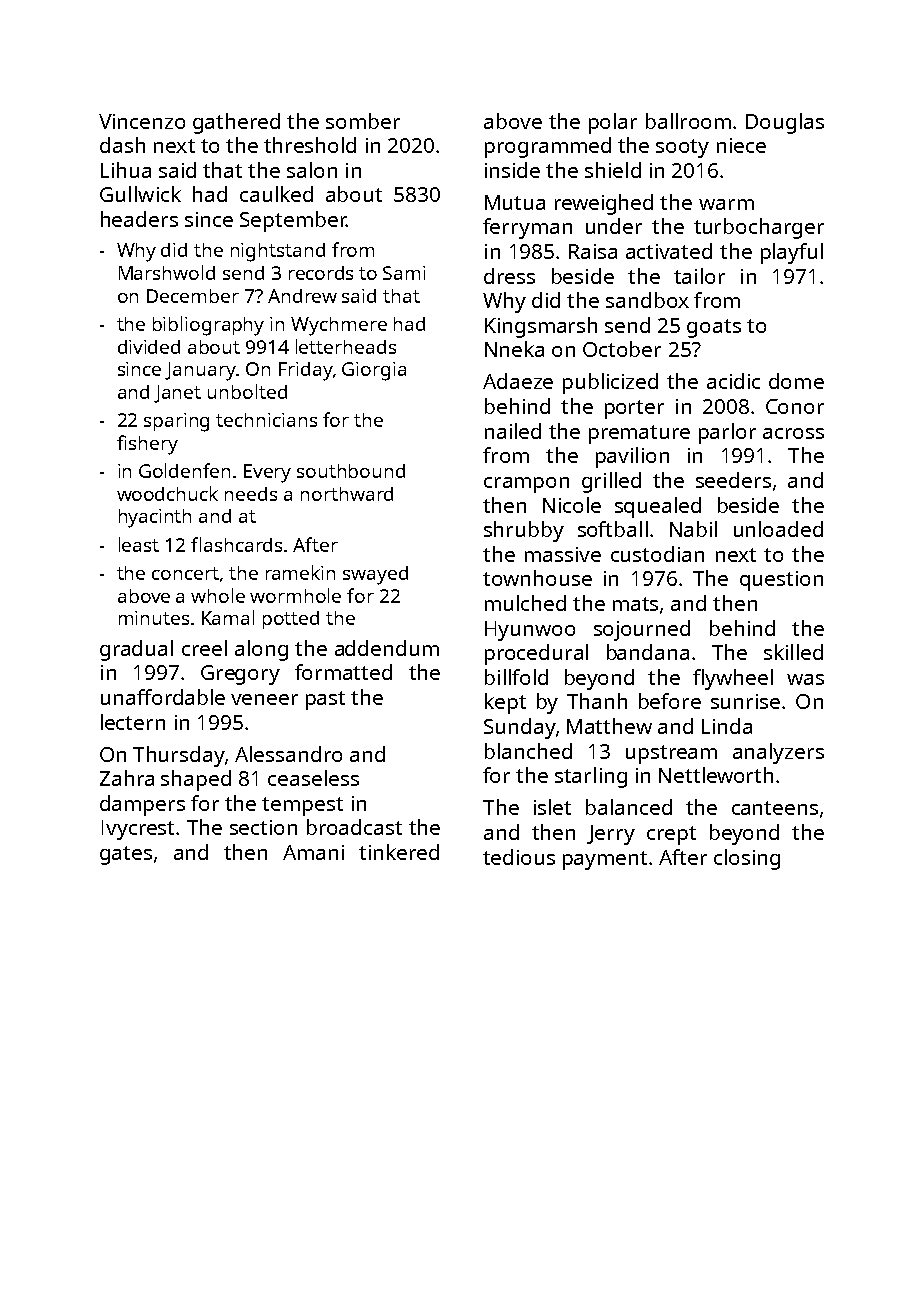 Image resolution: width=924 pixels, height=1314 pixels. What do you see at coordinates (363, 121) in the image?
I see `somber` at bounding box center [363, 121].
